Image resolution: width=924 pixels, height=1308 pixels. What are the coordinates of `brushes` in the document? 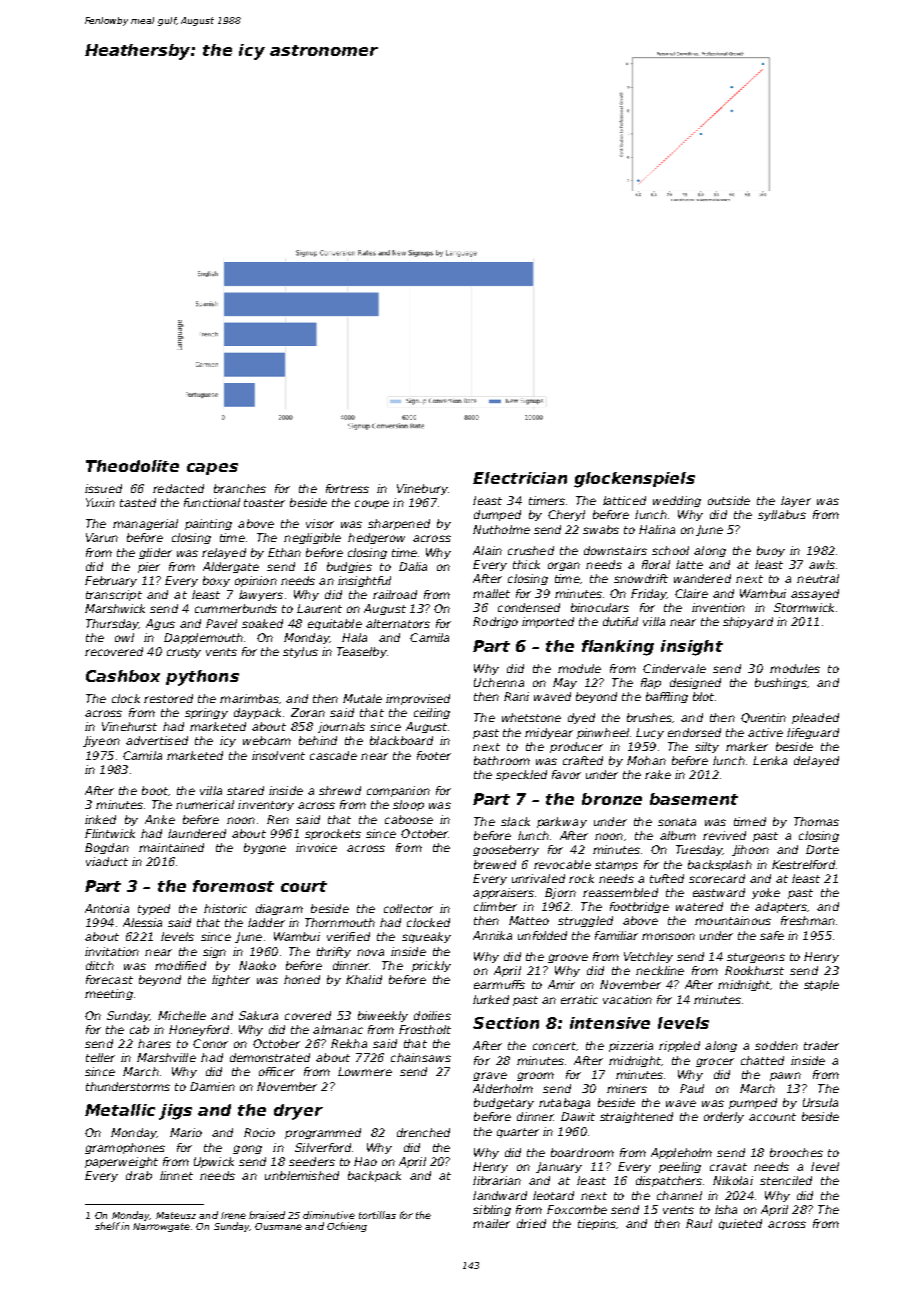 It's located at (649, 717).
